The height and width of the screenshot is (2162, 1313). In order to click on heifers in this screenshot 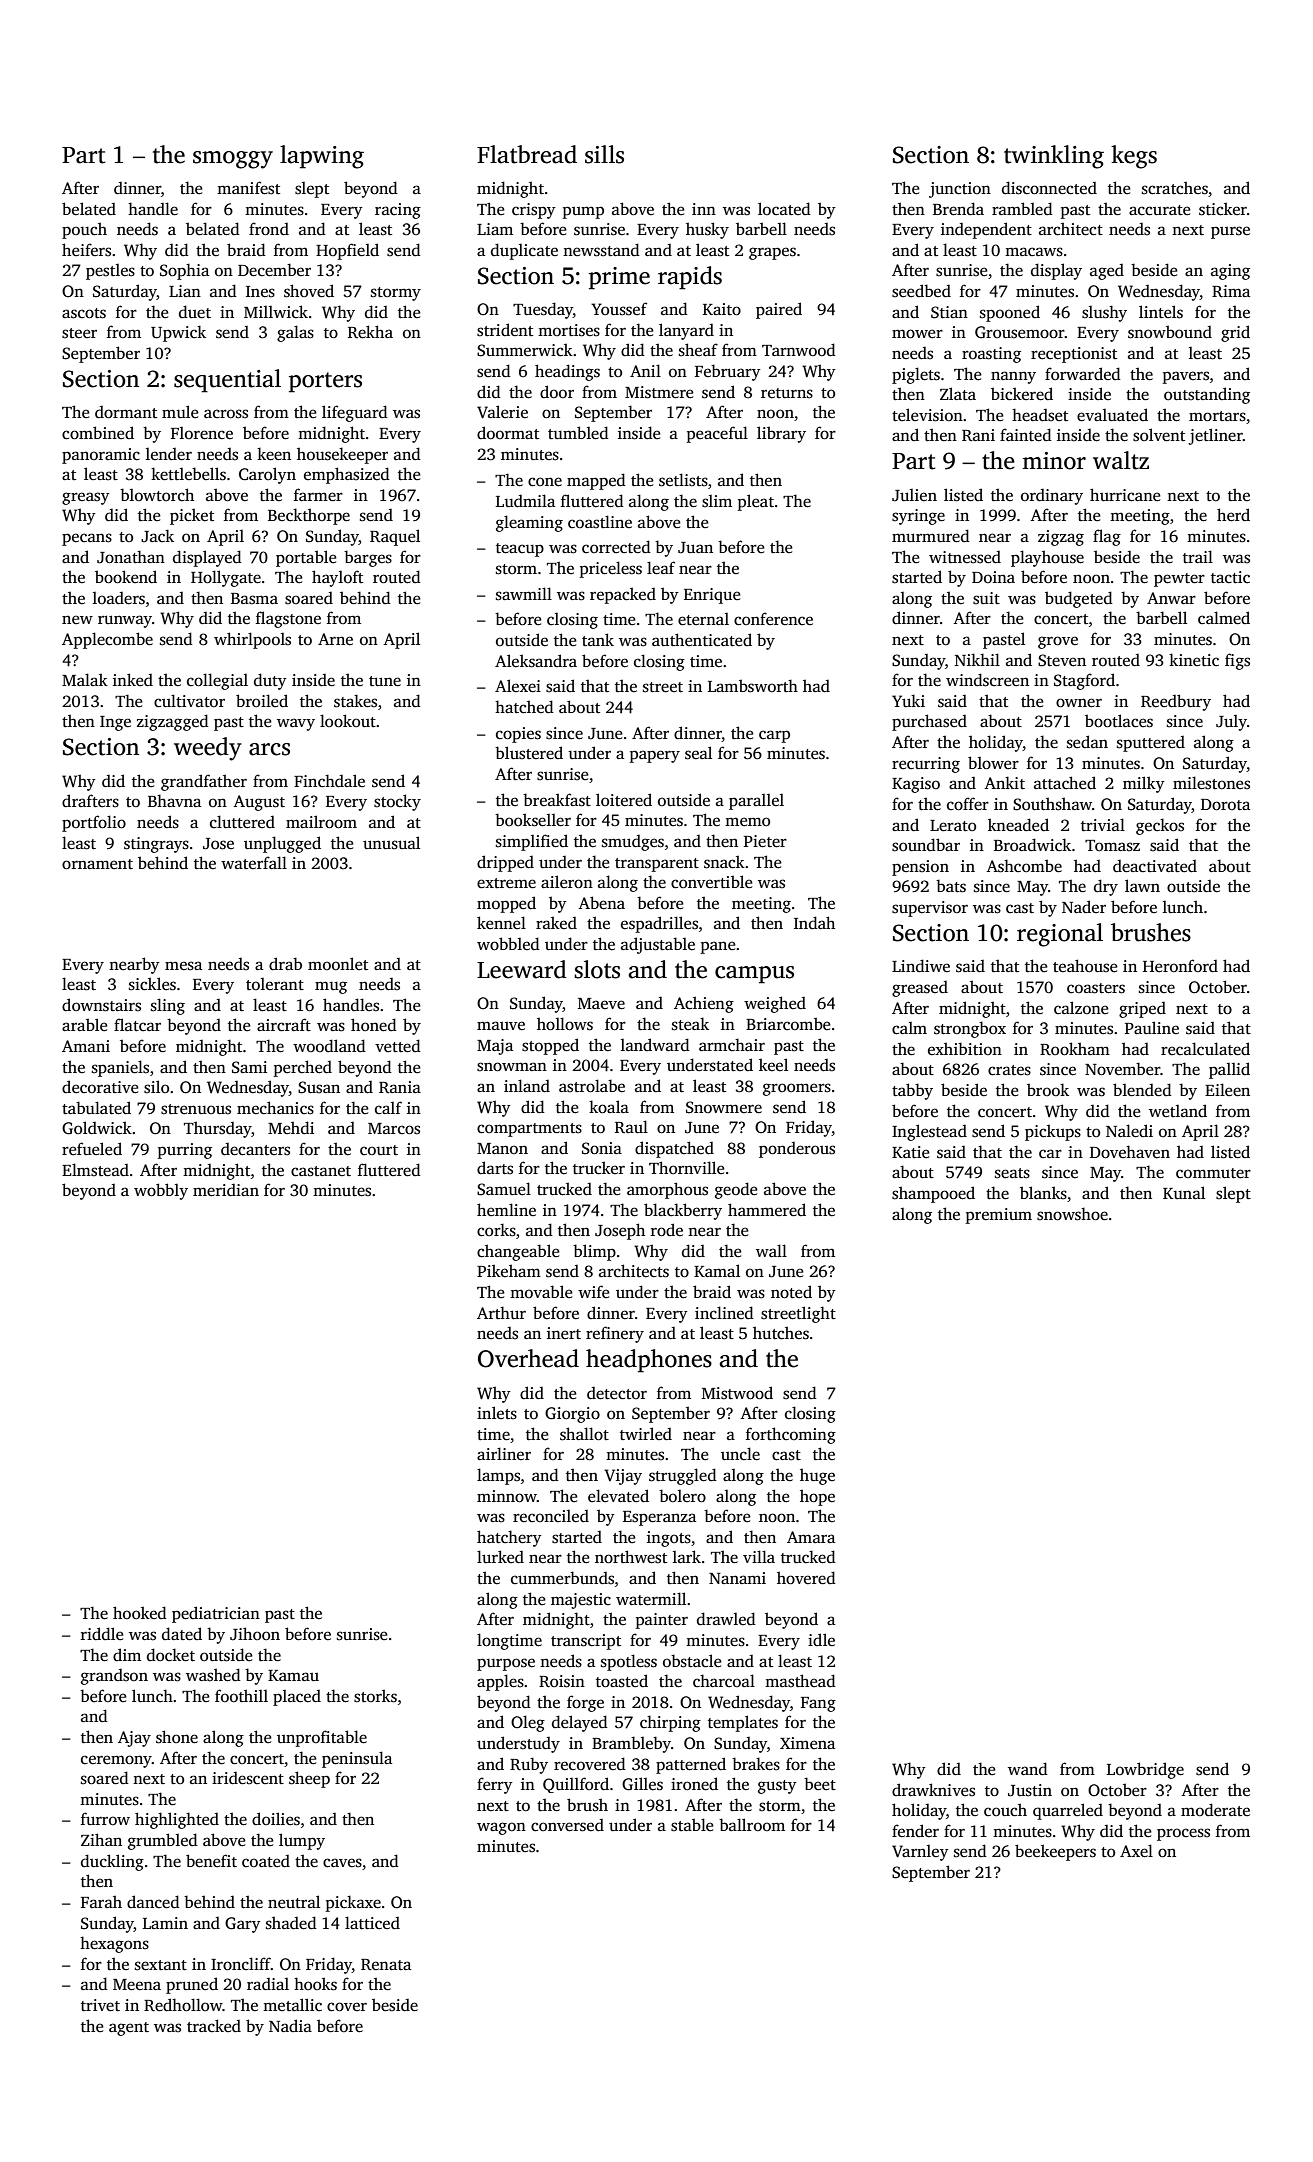, I will do `click(86, 250)`.
